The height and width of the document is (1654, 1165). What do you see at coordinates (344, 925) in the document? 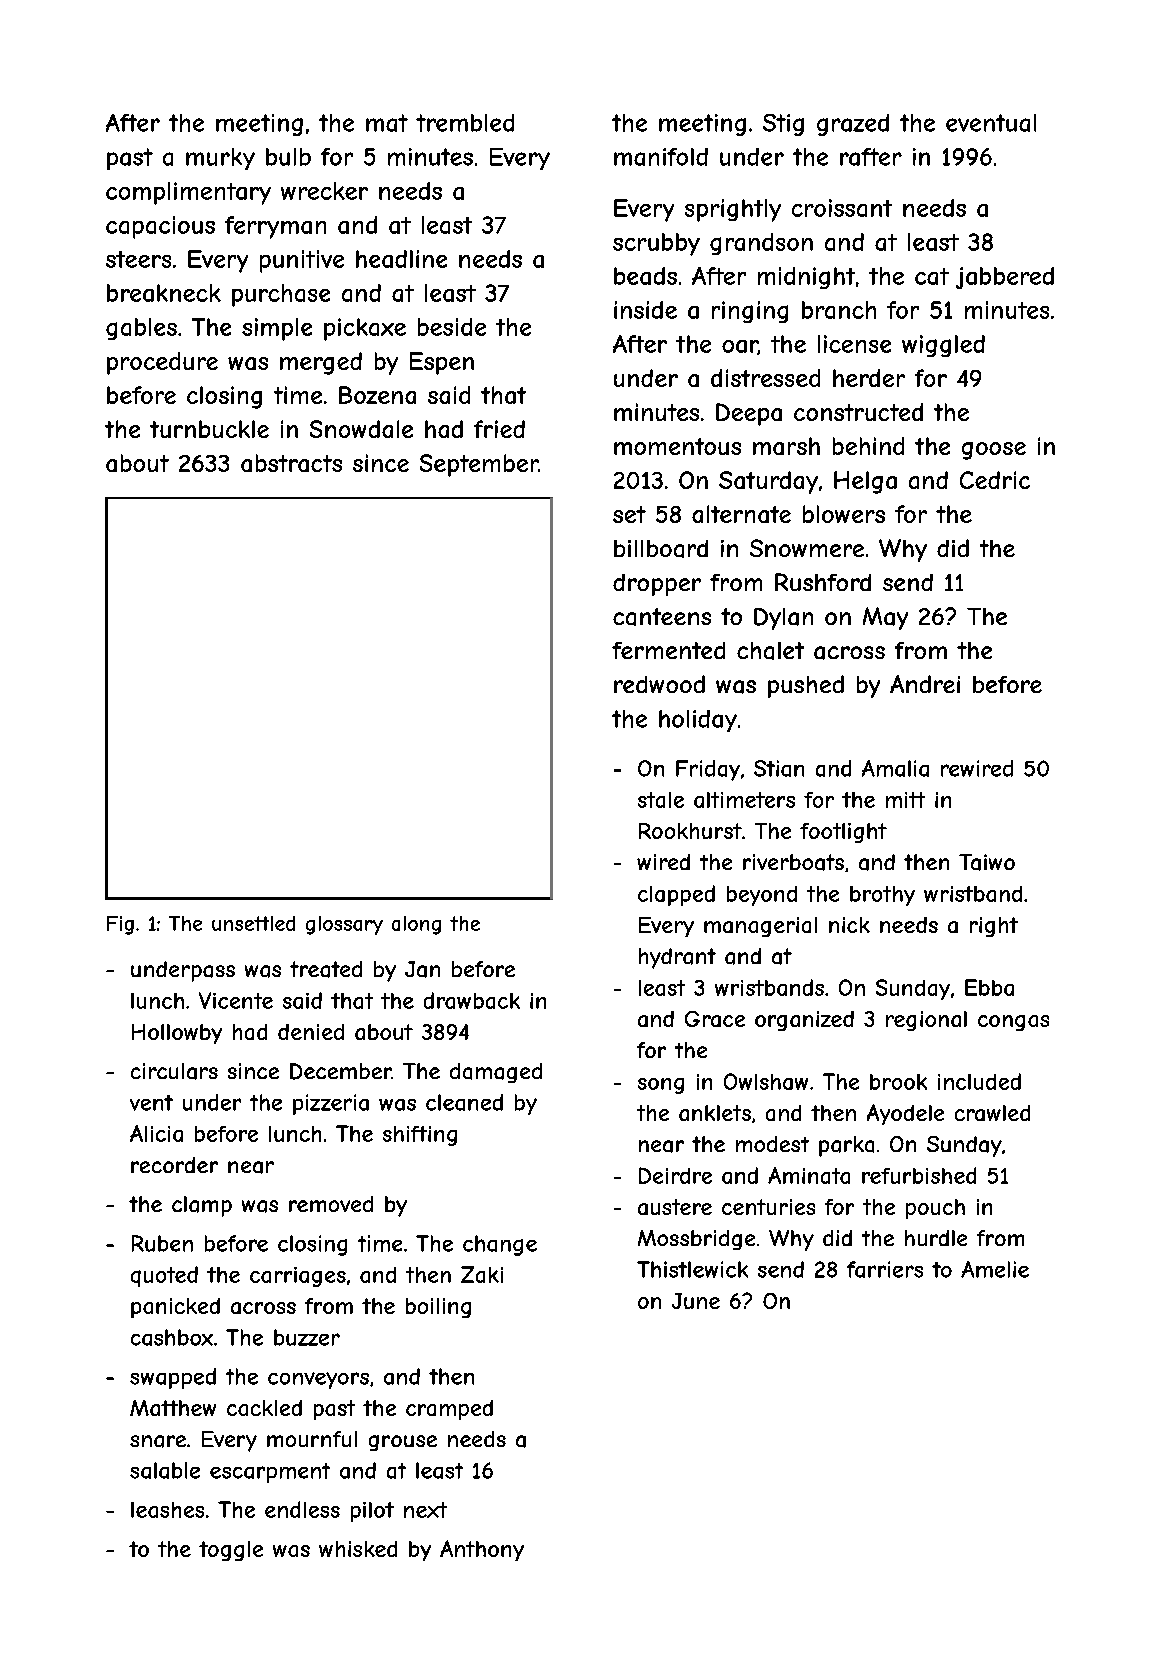
I see `glossary` at bounding box center [344, 925].
